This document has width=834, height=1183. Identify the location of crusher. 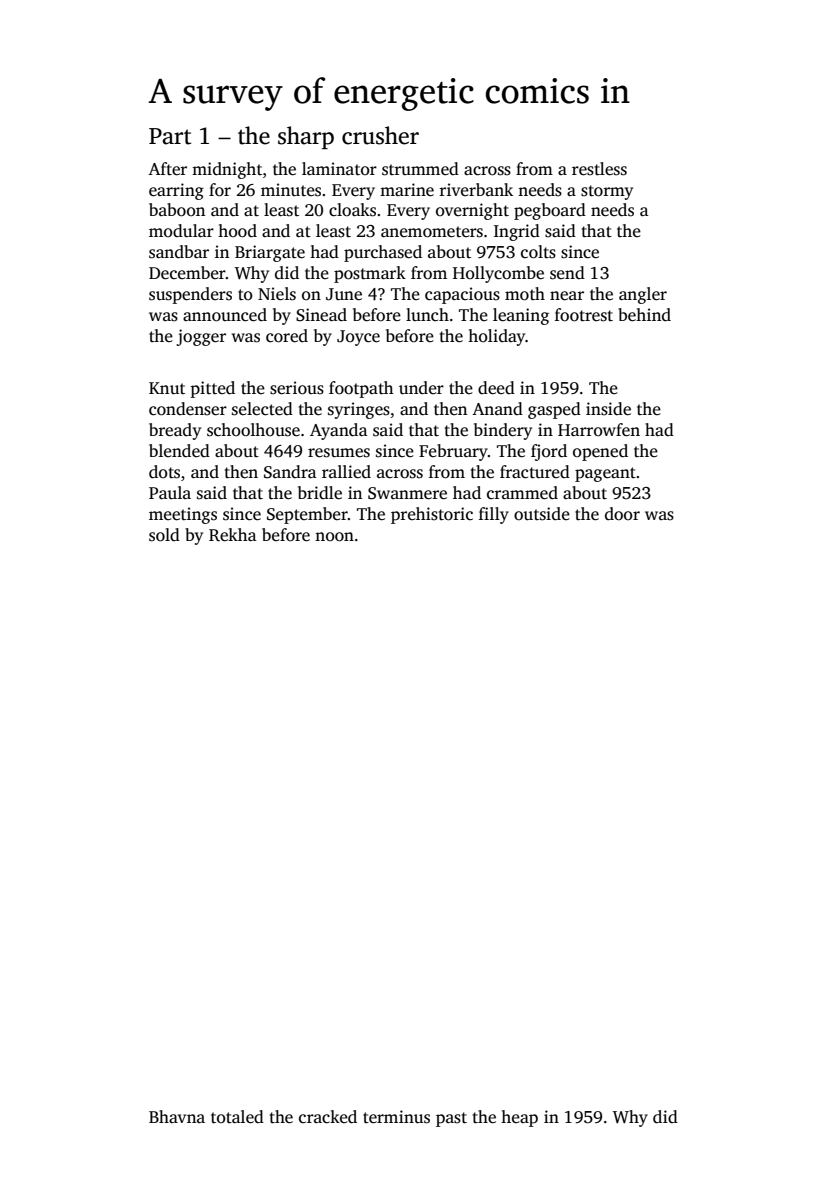
(380, 135).
